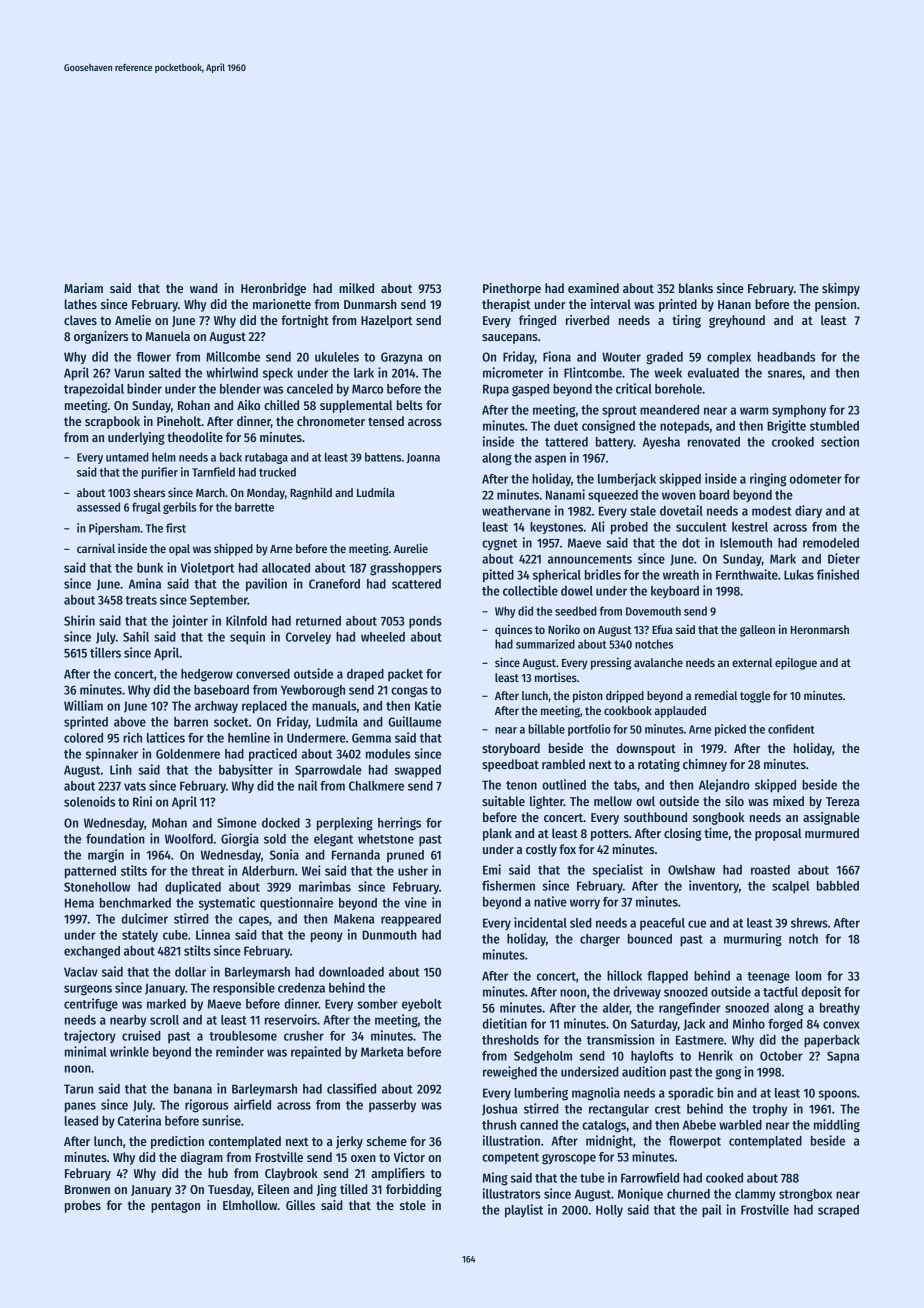 The image size is (924, 1308). Describe the element at coordinates (83, 288) in the screenshot. I see `Mariam` at that location.
